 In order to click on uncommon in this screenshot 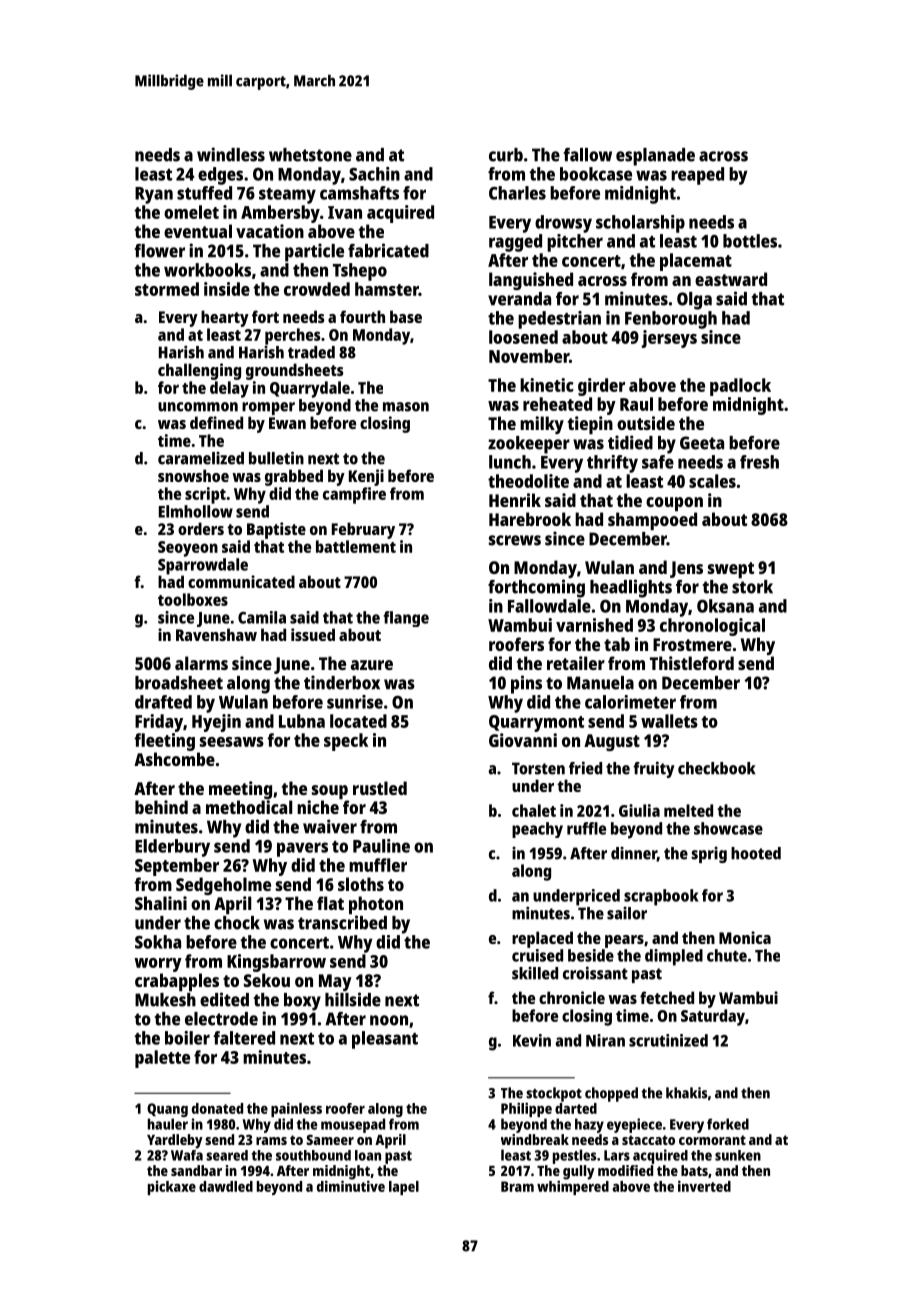, I will do `click(198, 407)`.
